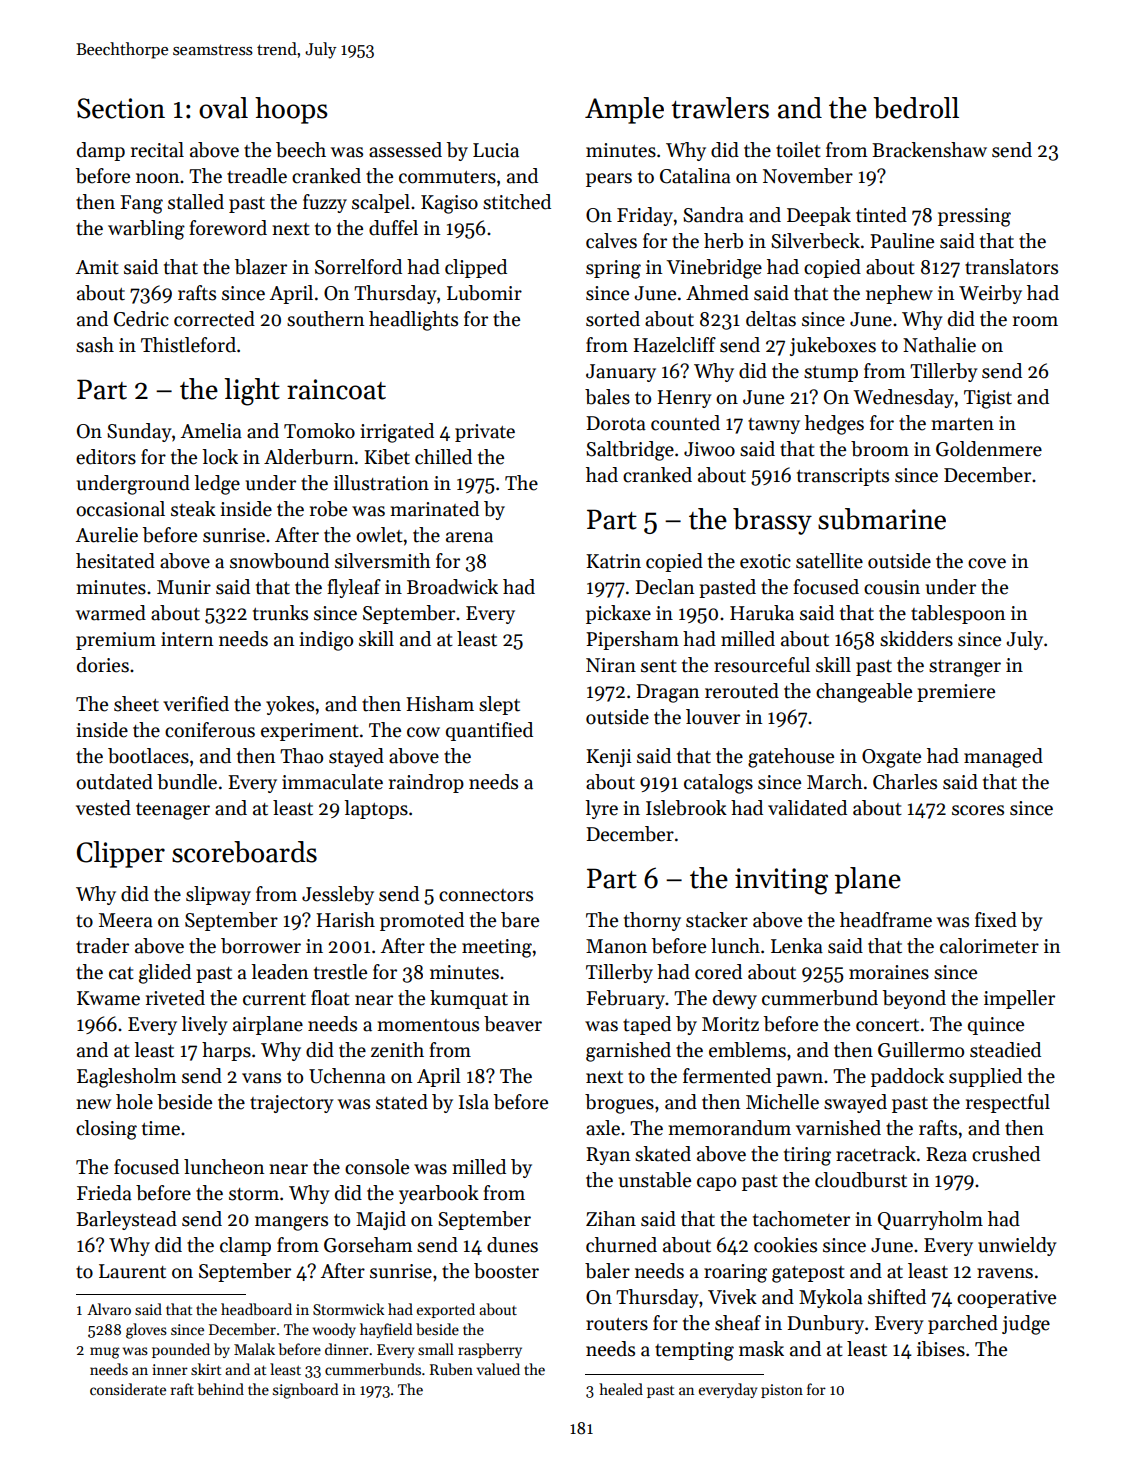 The width and height of the screenshot is (1139, 1474). What do you see at coordinates (624, 110) in the screenshot?
I see `Ample` at bounding box center [624, 110].
